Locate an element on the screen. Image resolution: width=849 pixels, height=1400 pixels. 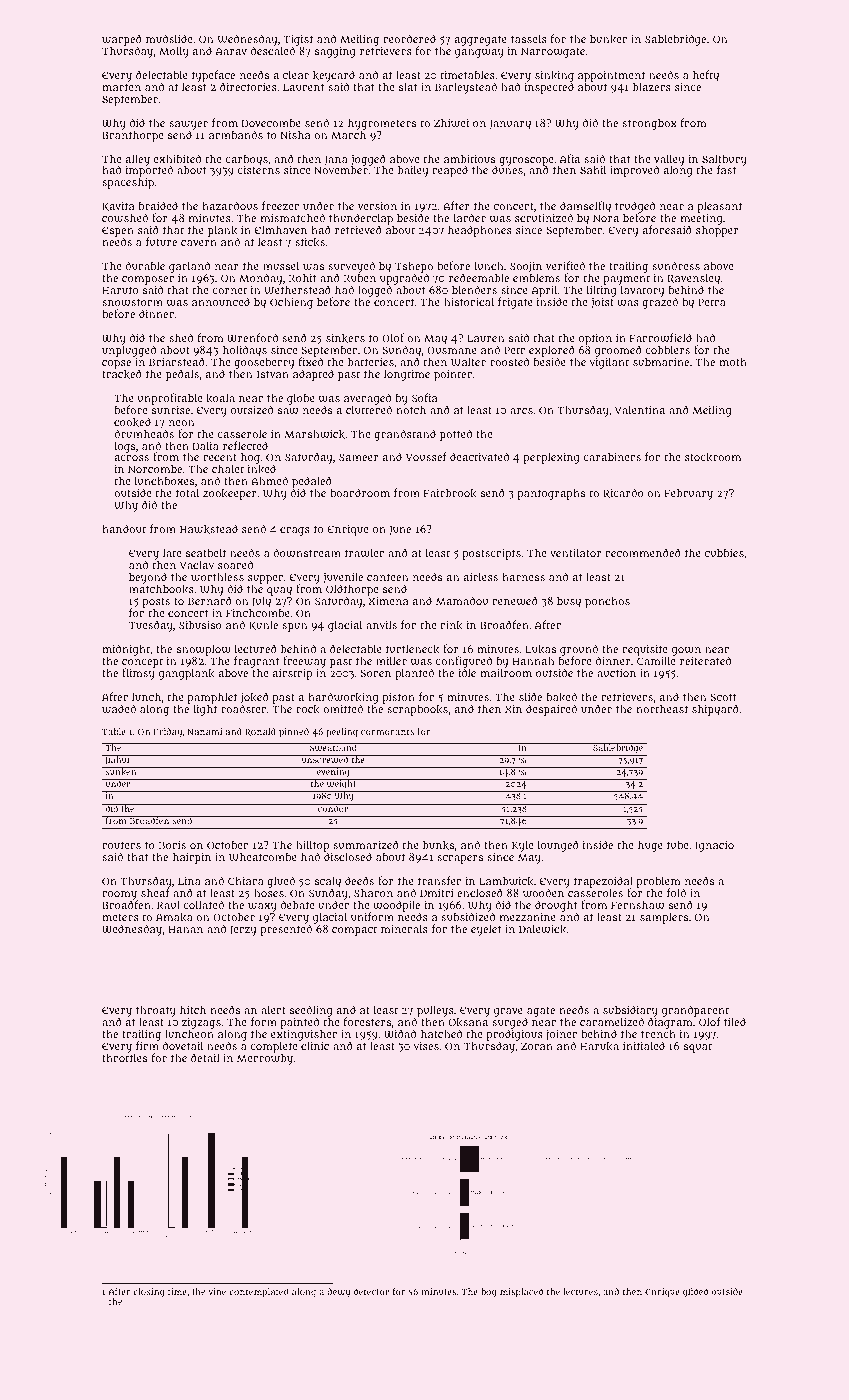
closing is located at coordinates (149, 1292).
